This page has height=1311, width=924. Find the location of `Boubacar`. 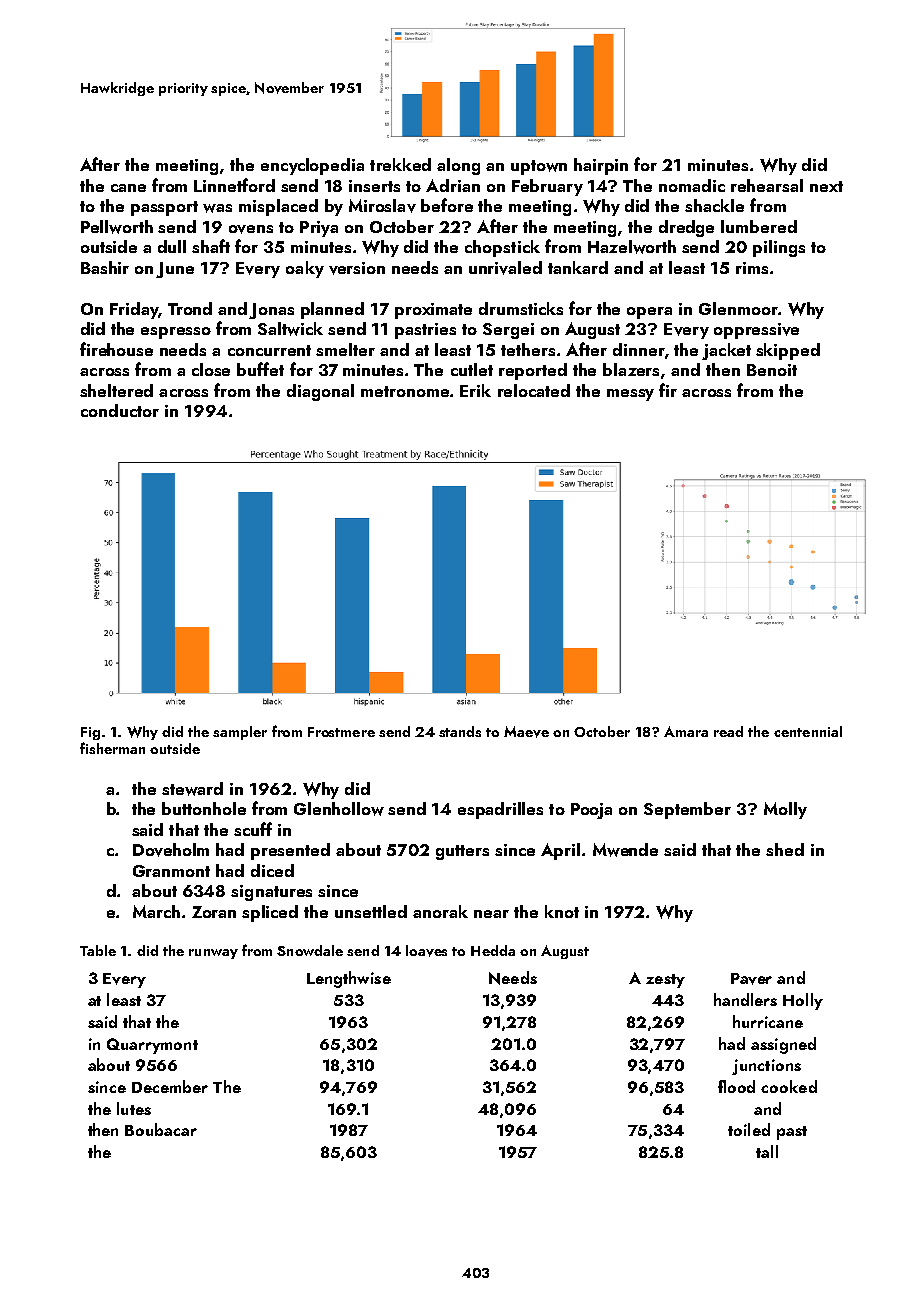

Boubacar is located at coordinates (161, 1129).
